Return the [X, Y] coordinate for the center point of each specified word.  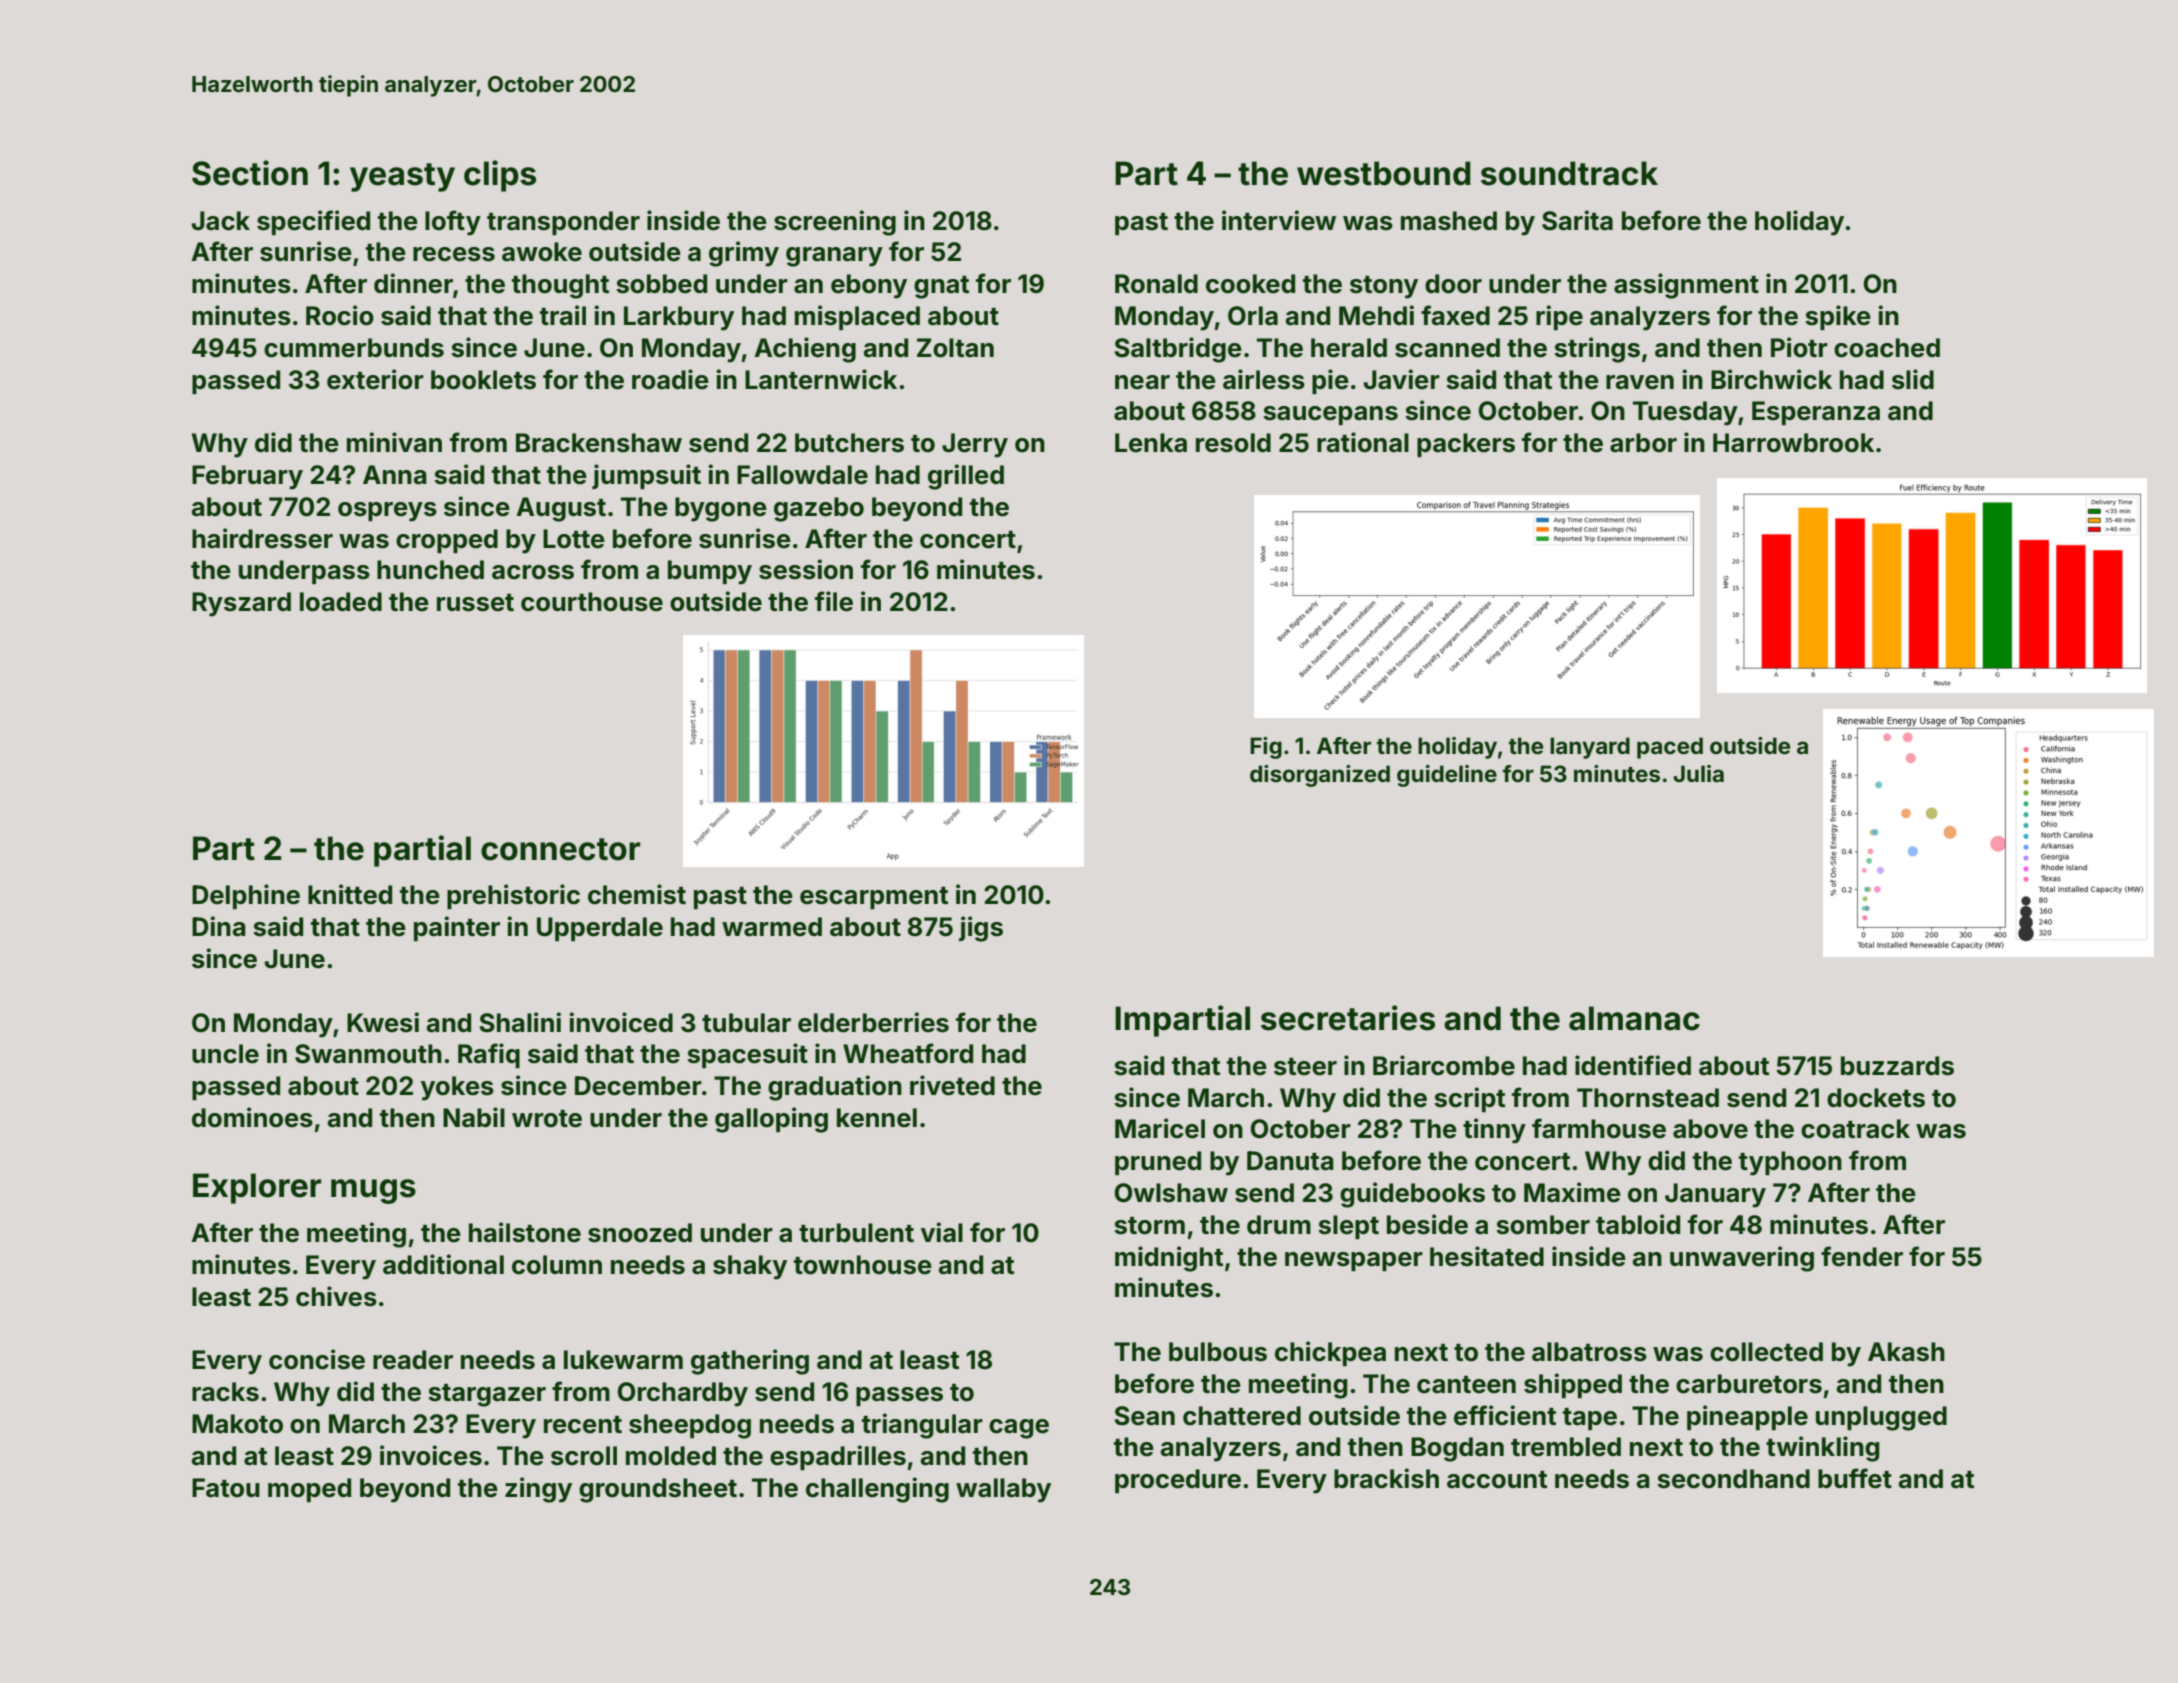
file [834, 601]
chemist [637, 894]
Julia [1698, 773]
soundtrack [1569, 173]
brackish [1386, 1478]
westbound [1384, 173]
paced [1670, 748]
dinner [413, 283]
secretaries [1348, 1018]
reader [413, 1360]
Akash [1906, 1352]
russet [475, 603]
